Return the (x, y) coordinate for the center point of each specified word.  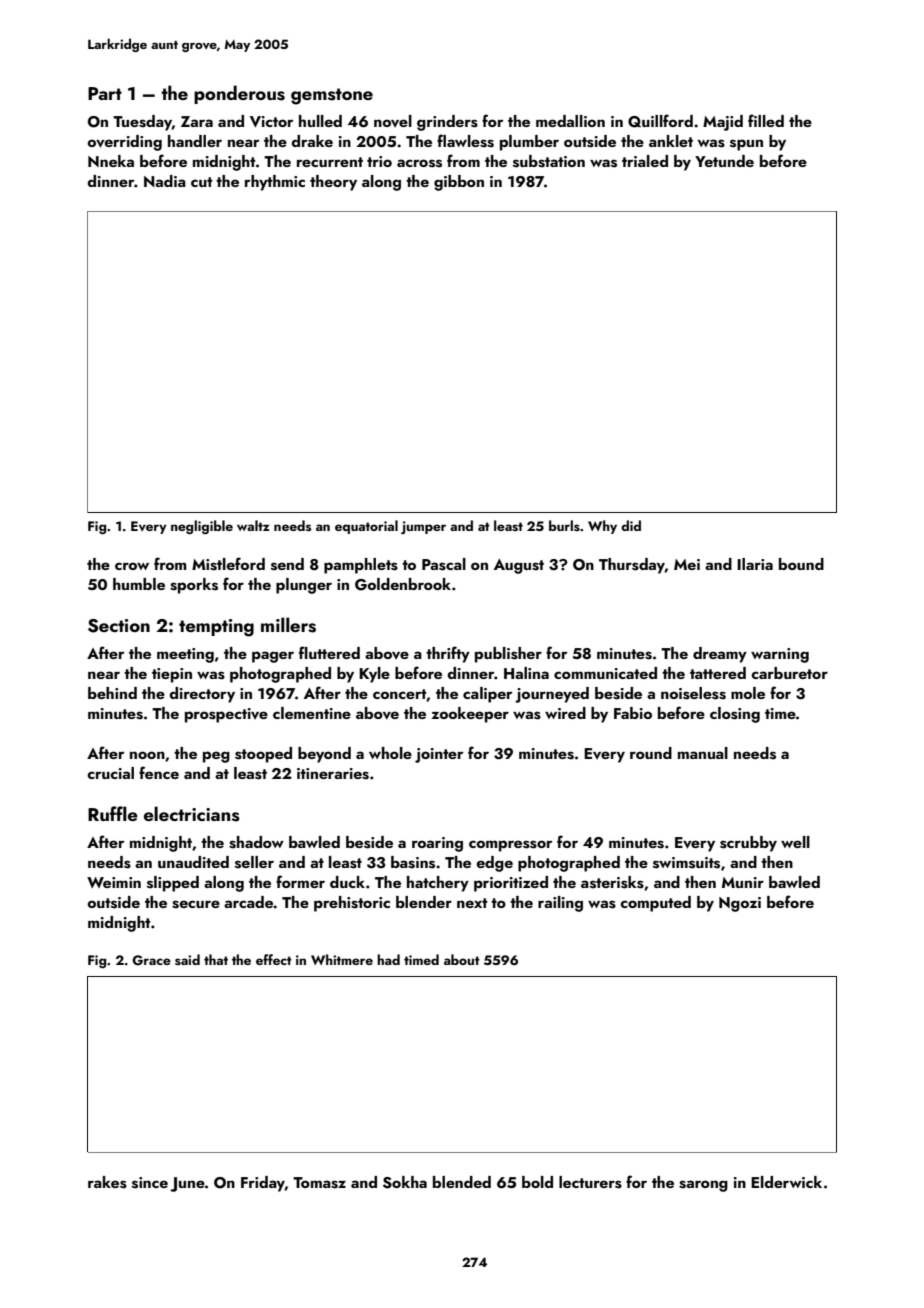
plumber (529, 143)
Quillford (660, 121)
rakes (107, 1182)
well (795, 842)
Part (105, 93)
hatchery (438, 884)
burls (564, 525)
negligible (202, 527)
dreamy (720, 655)
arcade (248, 902)
